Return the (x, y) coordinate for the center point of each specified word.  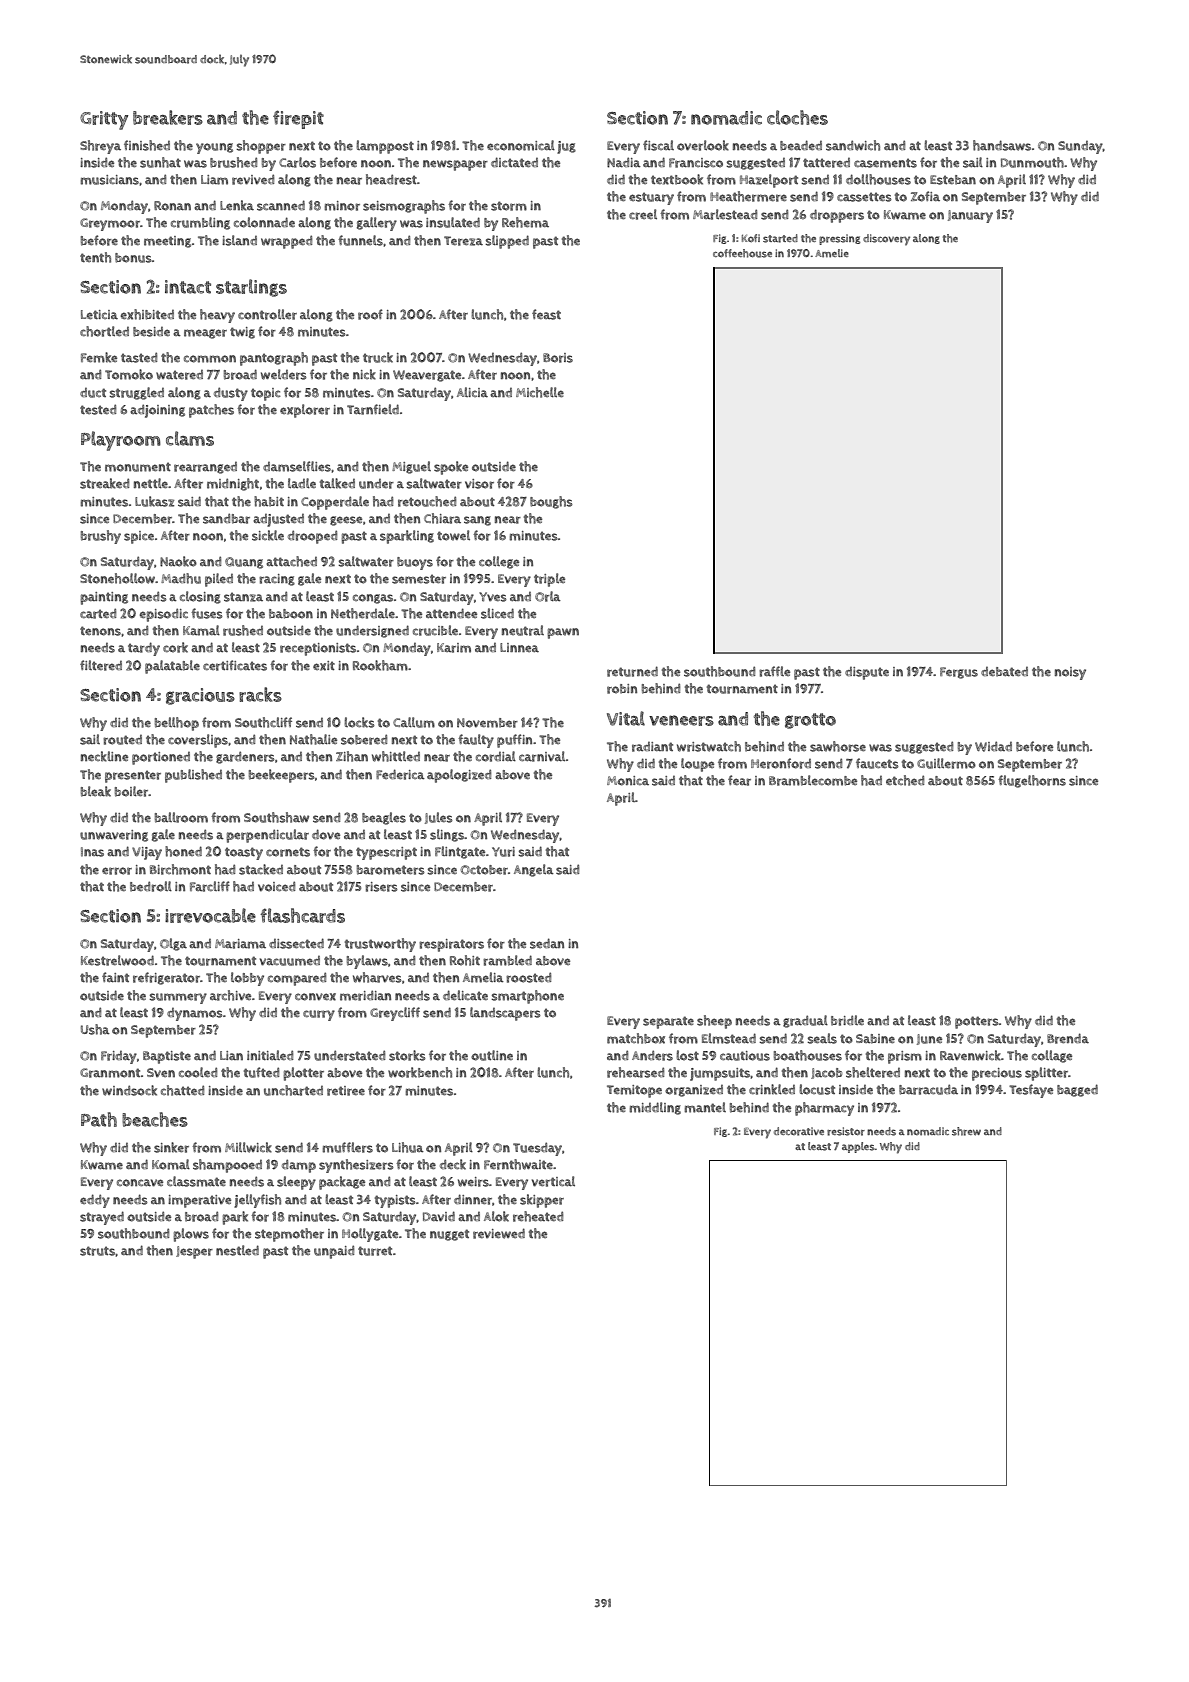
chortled (104, 331)
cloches (797, 117)
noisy (1070, 673)
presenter (133, 776)
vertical (553, 1181)
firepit (298, 119)
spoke (451, 468)
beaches (155, 1119)
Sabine (875, 1039)
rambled (507, 960)
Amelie (832, 253)
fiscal (658, 145)
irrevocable (210, 915)
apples (858, 1147)
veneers (681, 720)
